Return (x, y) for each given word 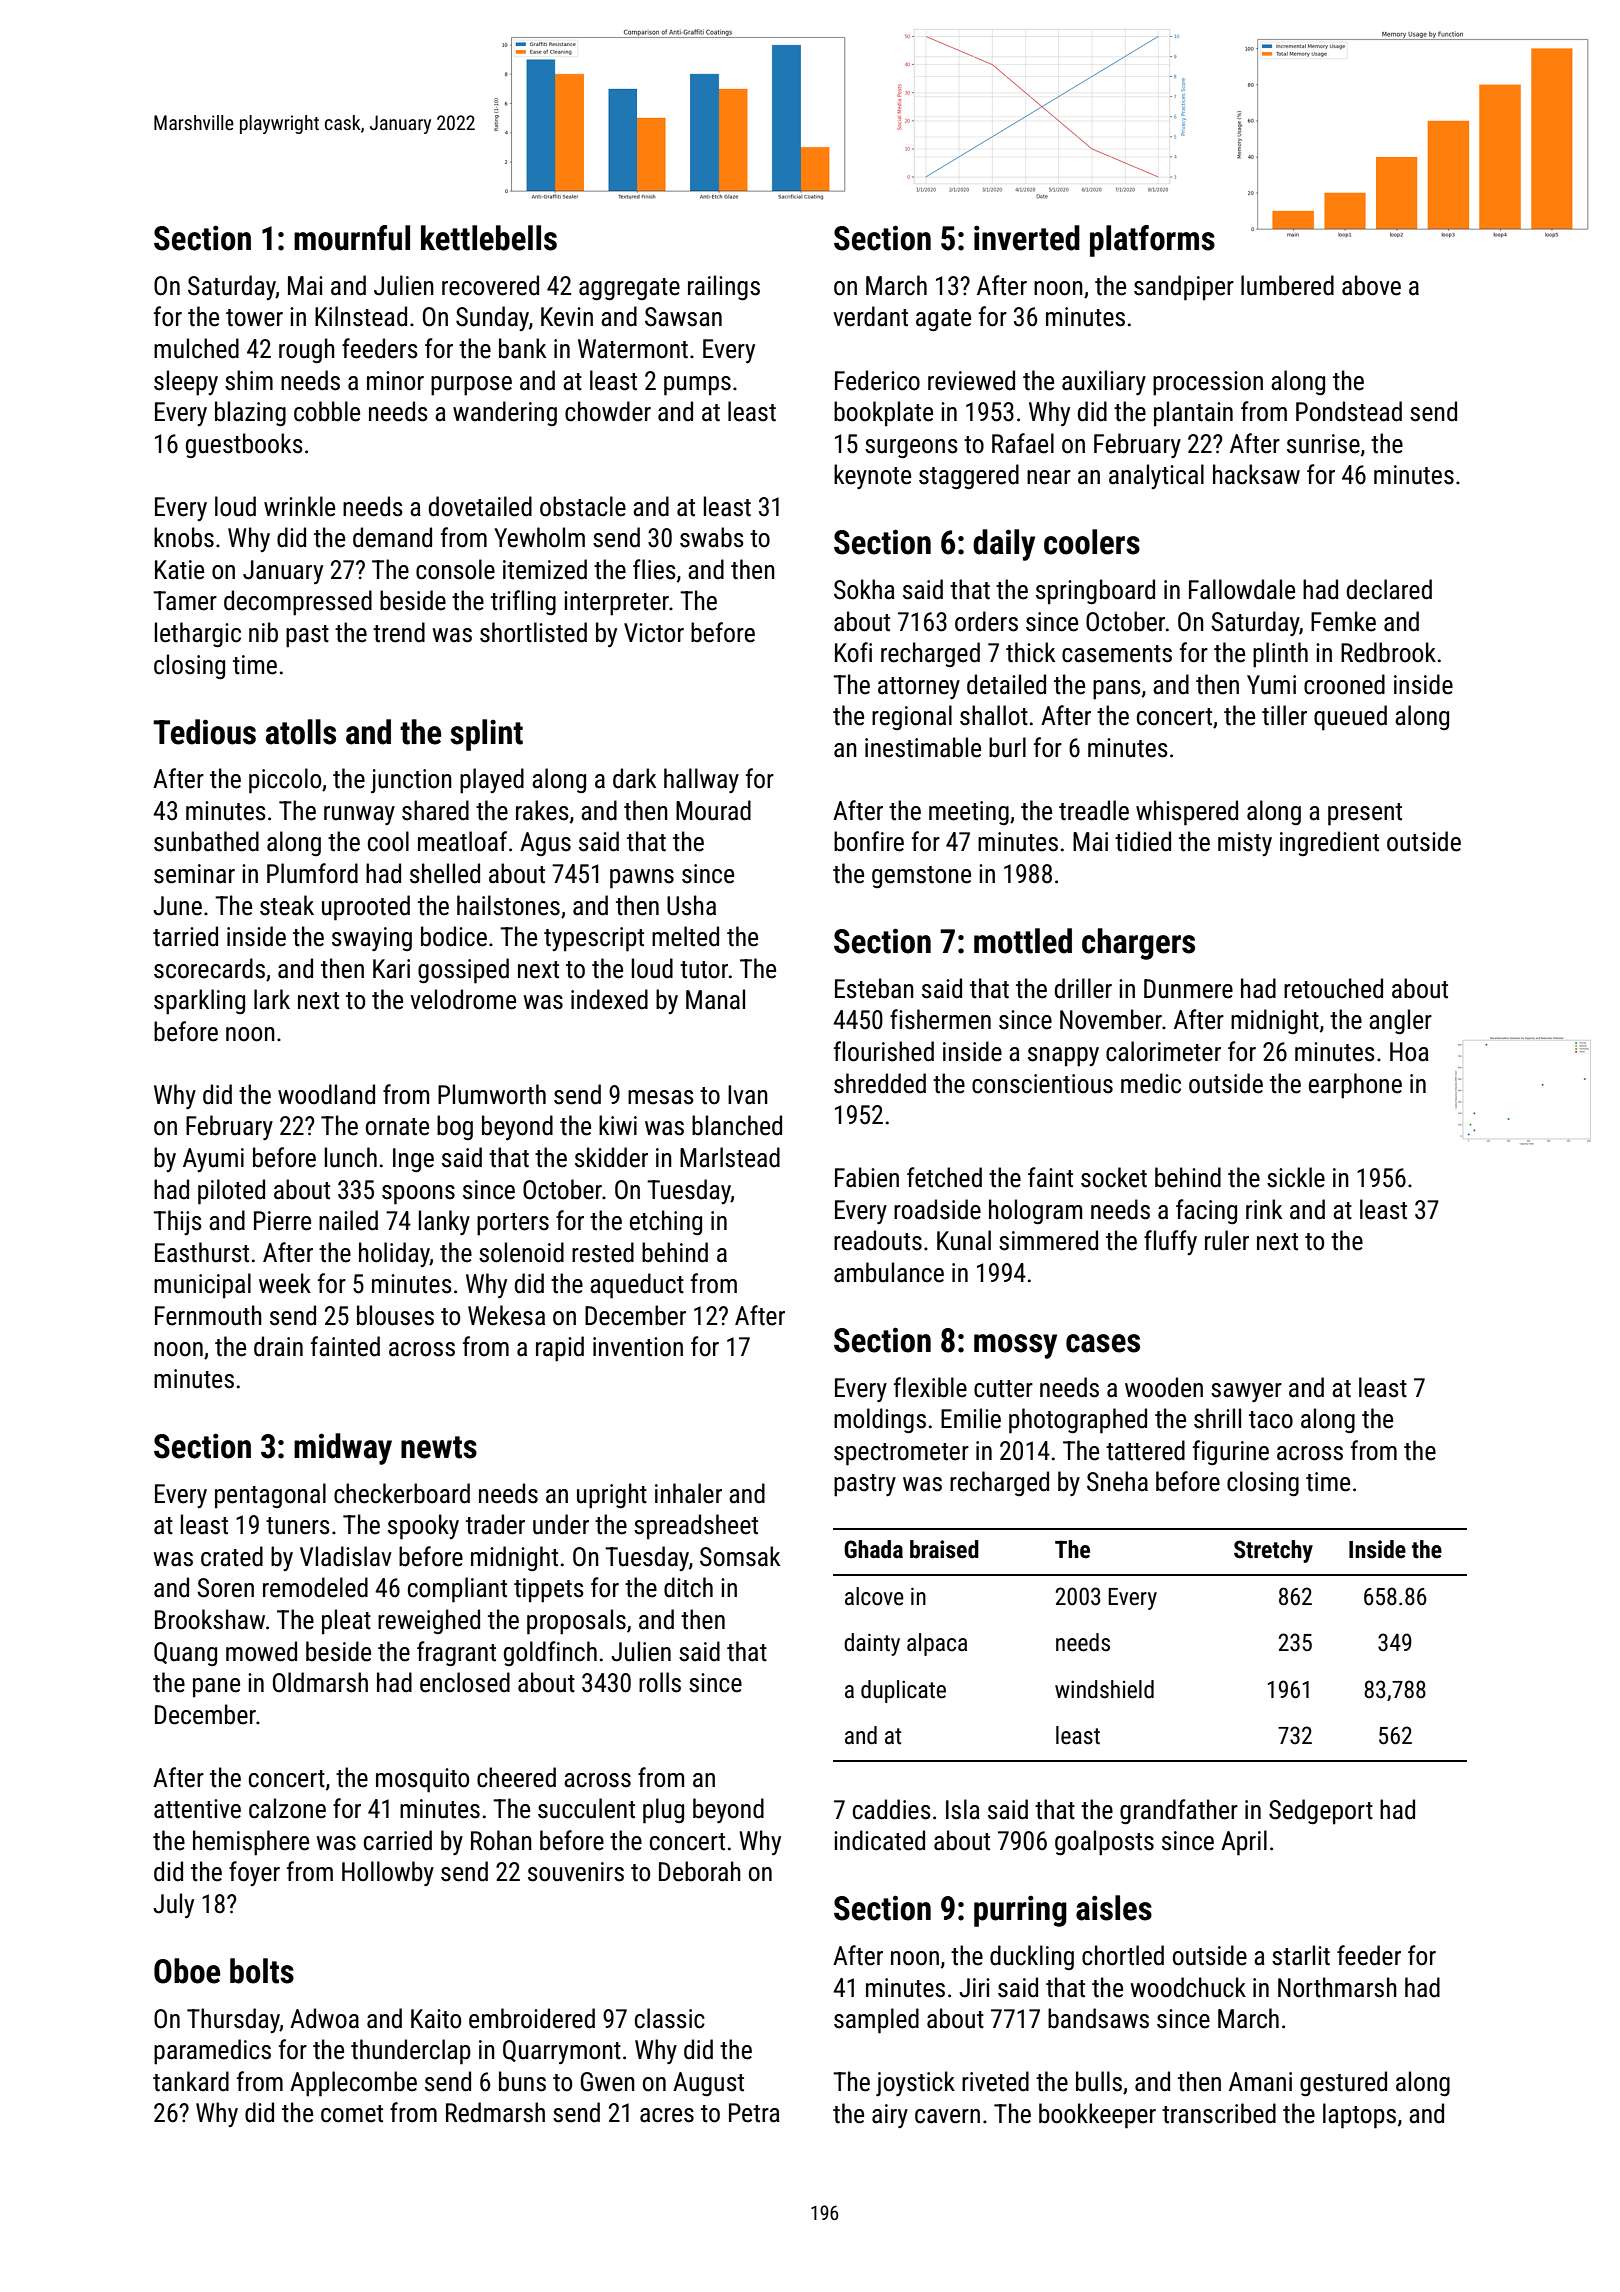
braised (944, 1549)
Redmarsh (495, 2112)
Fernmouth (208, 1315)
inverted (1027, 238)
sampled (876, 2021)
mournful (352, 238)
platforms (1152, 241)
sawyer (1246, 1392)
